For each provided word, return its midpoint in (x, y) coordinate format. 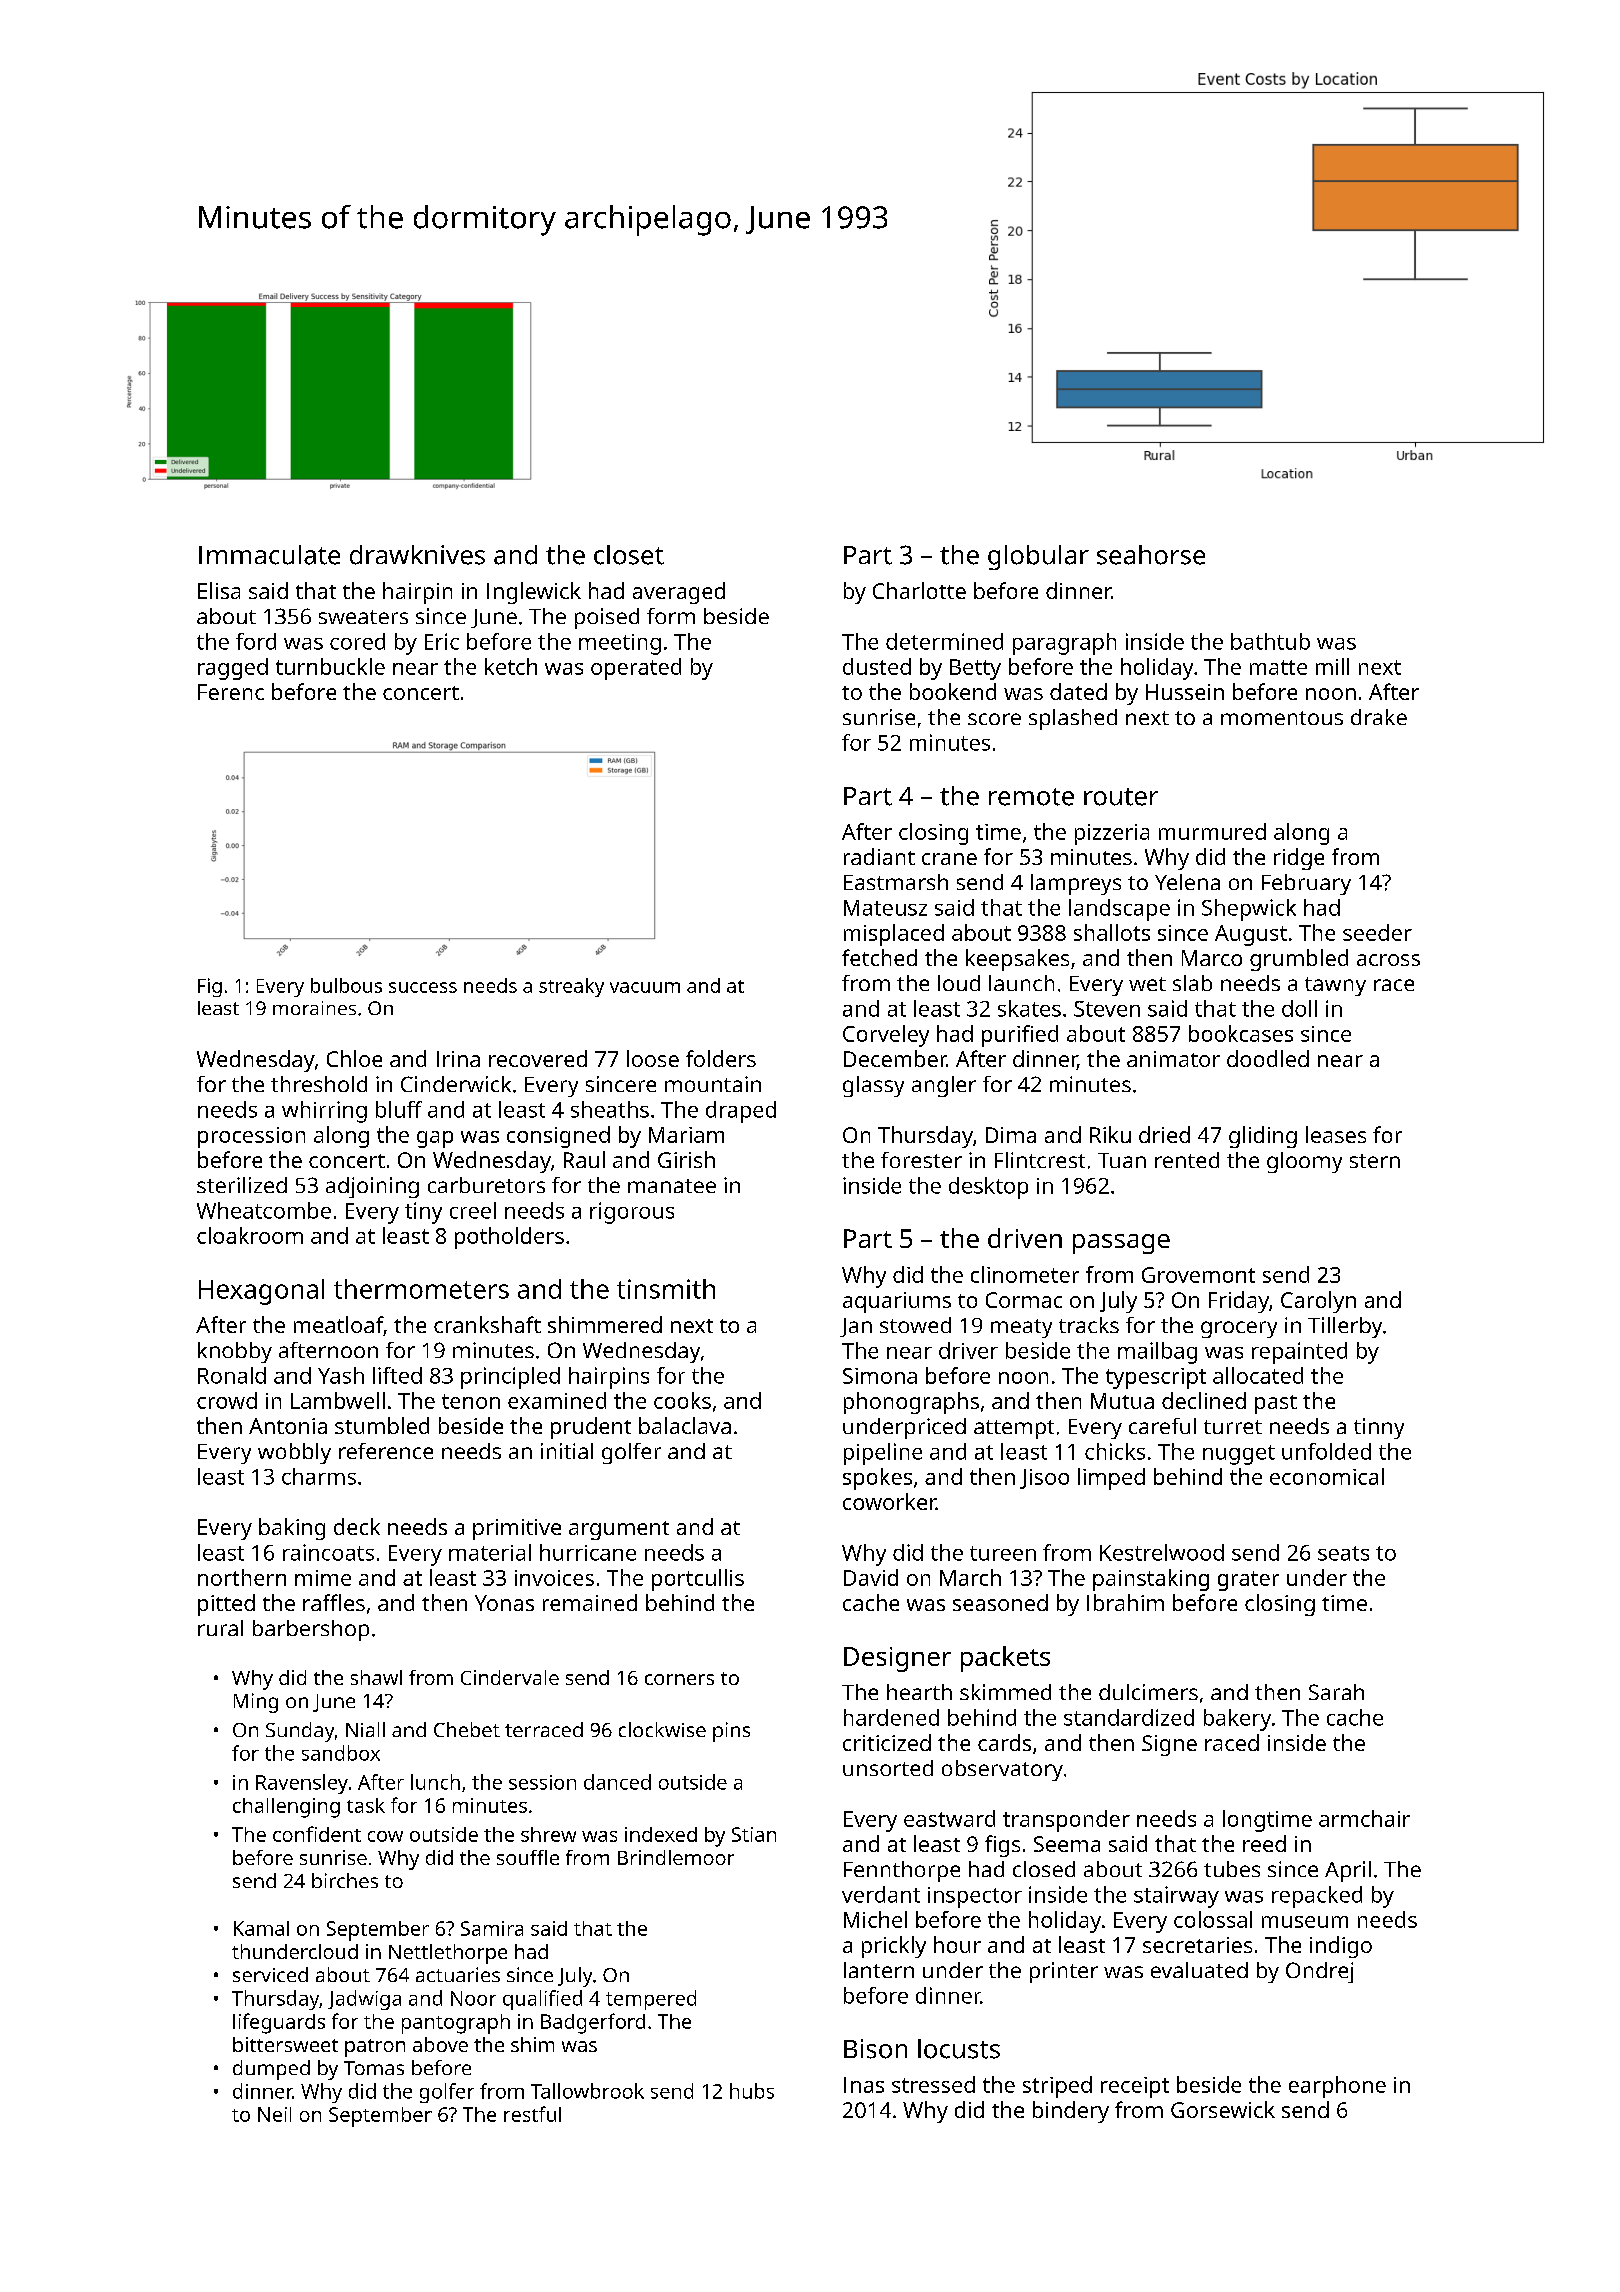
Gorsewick (1223, 2109)
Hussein (1185, 692)
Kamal (261, 1928)
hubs (752, 2091)
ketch (511, 666)
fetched (879, 957)
